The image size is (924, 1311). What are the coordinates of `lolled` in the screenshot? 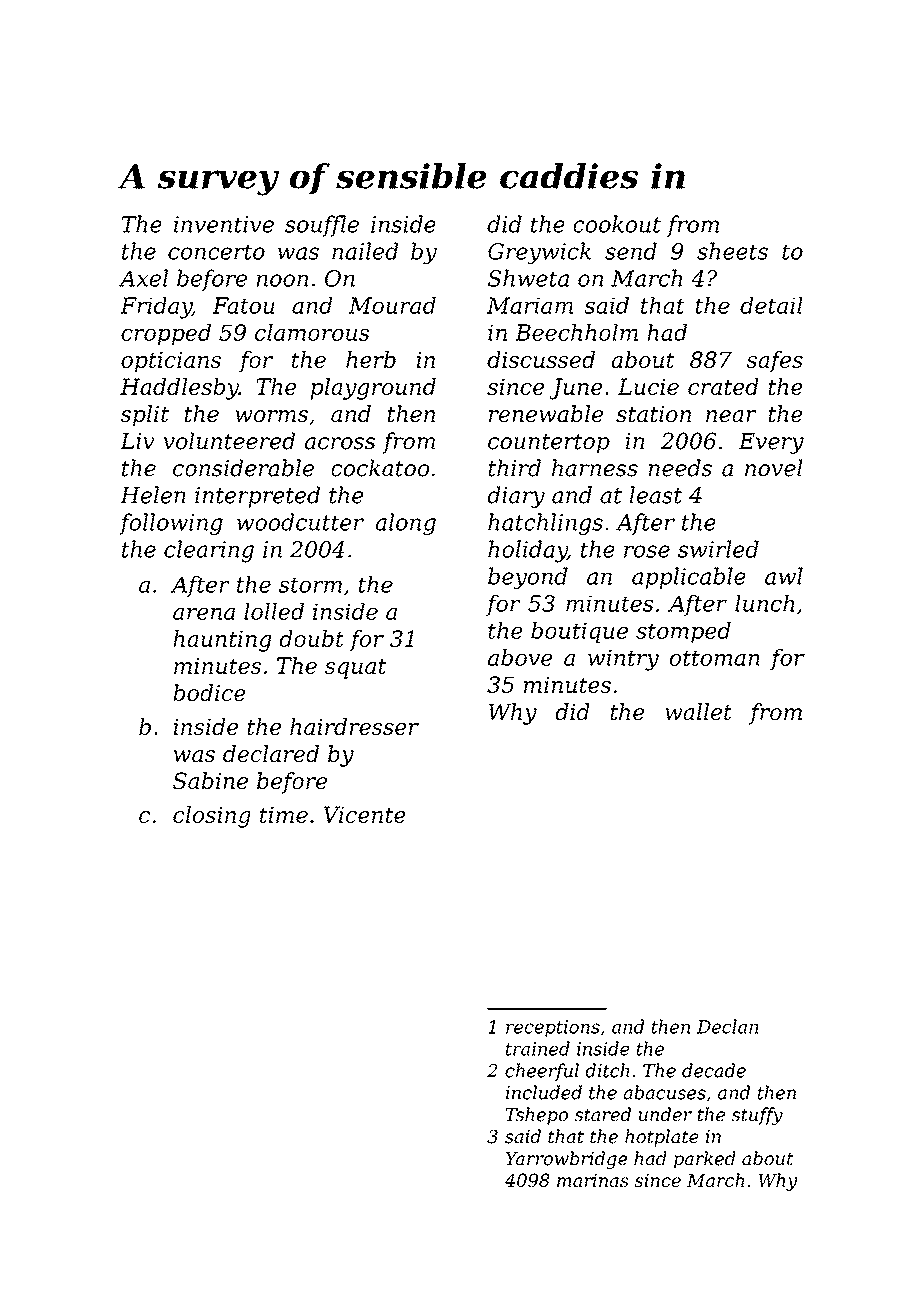 It's located at (274, 611).
